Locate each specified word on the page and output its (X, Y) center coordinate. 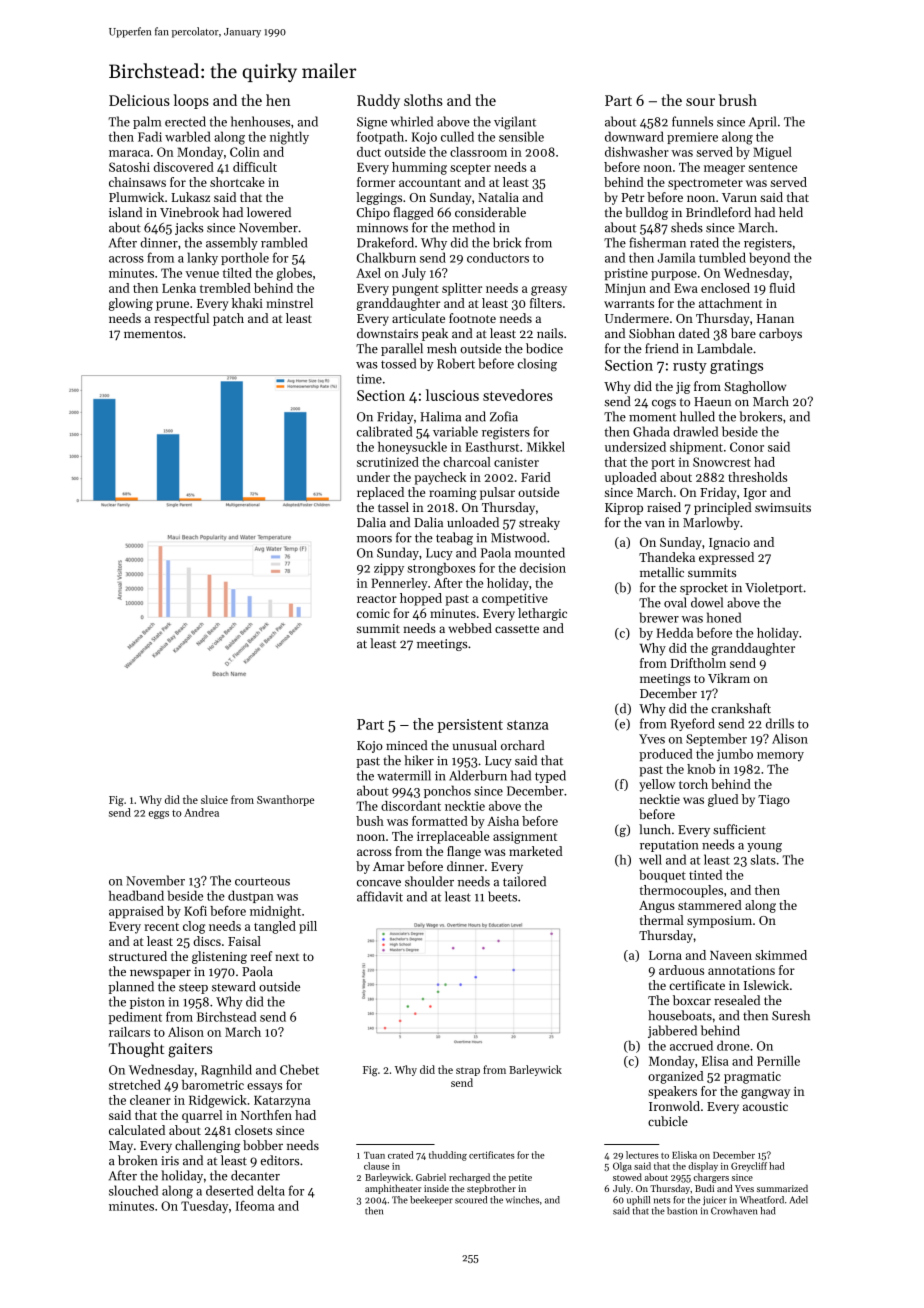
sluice (214, 799)
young (764, 848)
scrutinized (388, 462)
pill (308, 927)
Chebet (299, 1069)
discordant (411, 806)
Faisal (244, 941)
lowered (269, 212)
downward (634, 136)
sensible (521, 136)
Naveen (731, 955)
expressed (726, 558)
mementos (153, 334)
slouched (133, 1190)
